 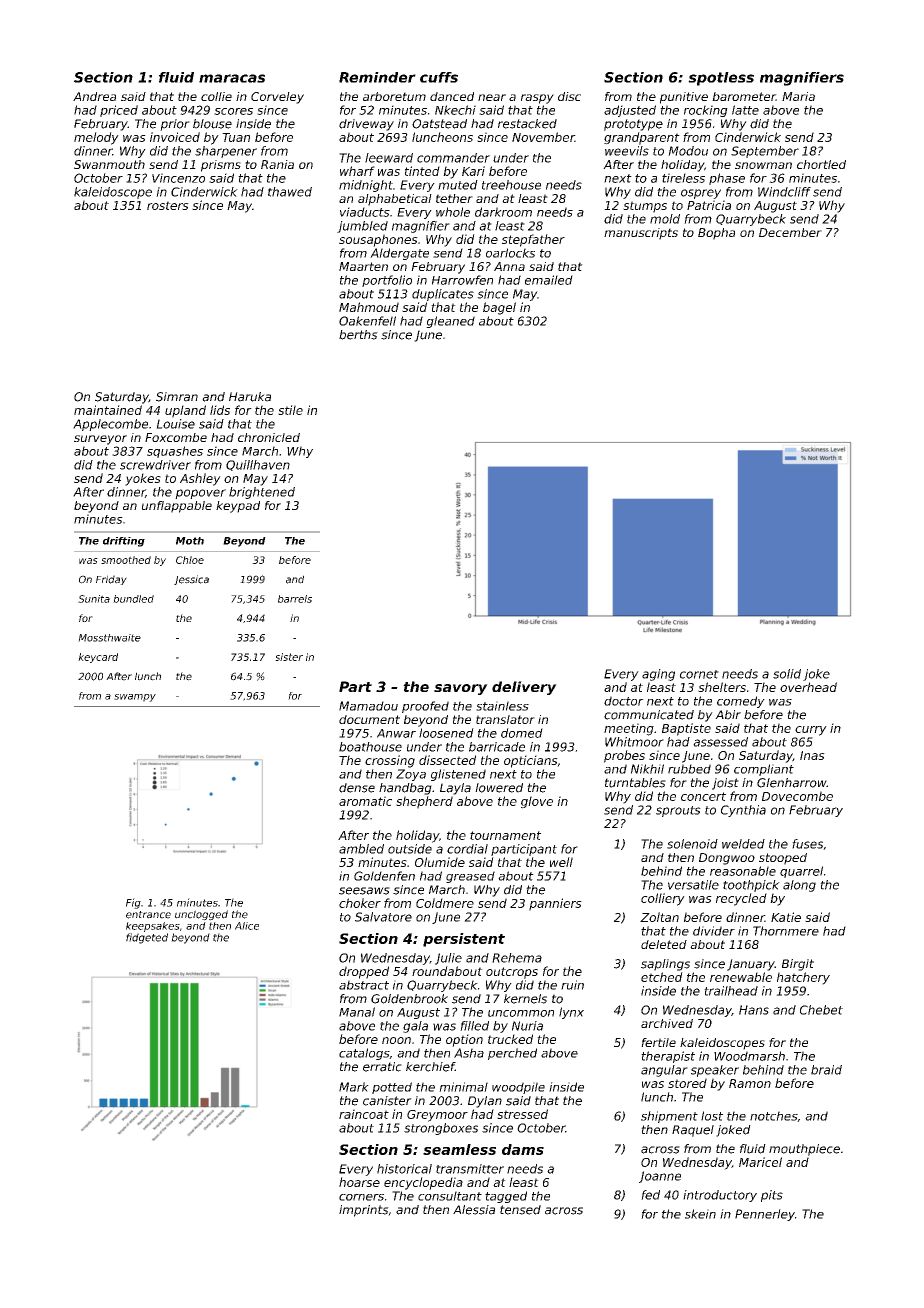 I want to click on fidgeted, so click(x=147, y=938).
